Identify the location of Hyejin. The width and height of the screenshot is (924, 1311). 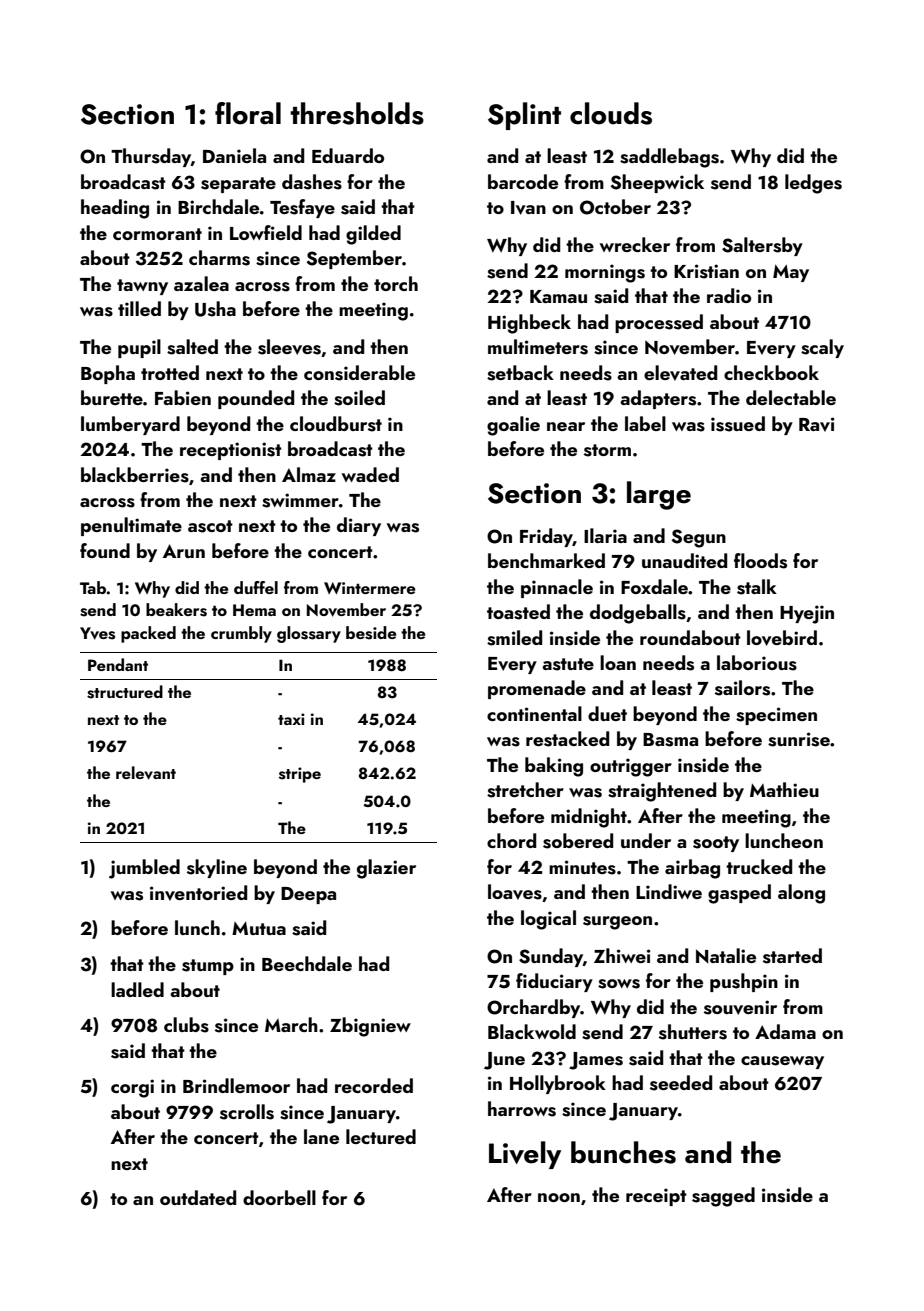
(807, 614).
